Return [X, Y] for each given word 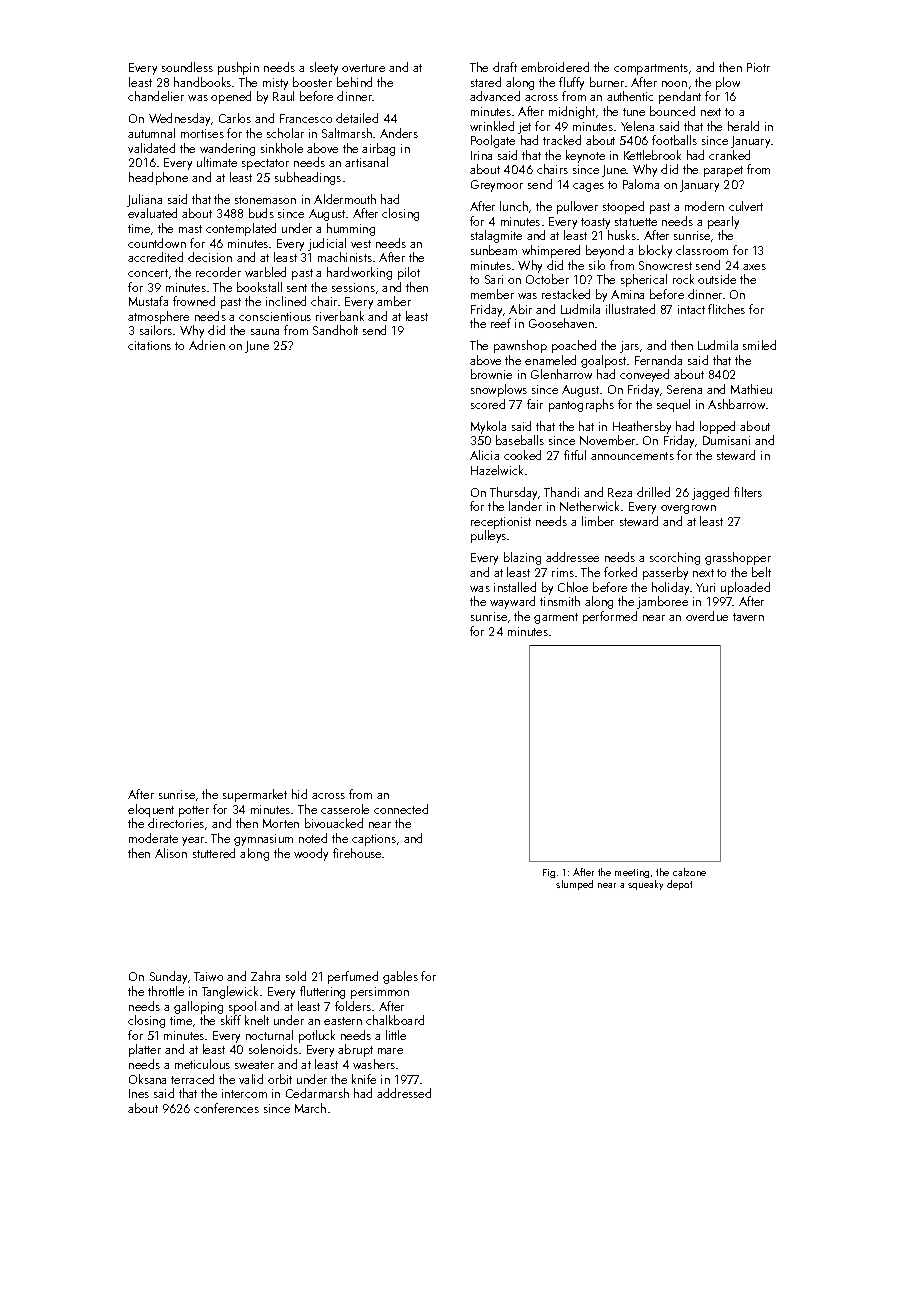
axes [754, 267]
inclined [286, 301]
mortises [202, 133]
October [547, 279]
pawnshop [520, 346]
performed [610, 617]
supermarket [255, 795]
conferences [226, 1108]
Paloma [641, 184]
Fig [549, 873]
